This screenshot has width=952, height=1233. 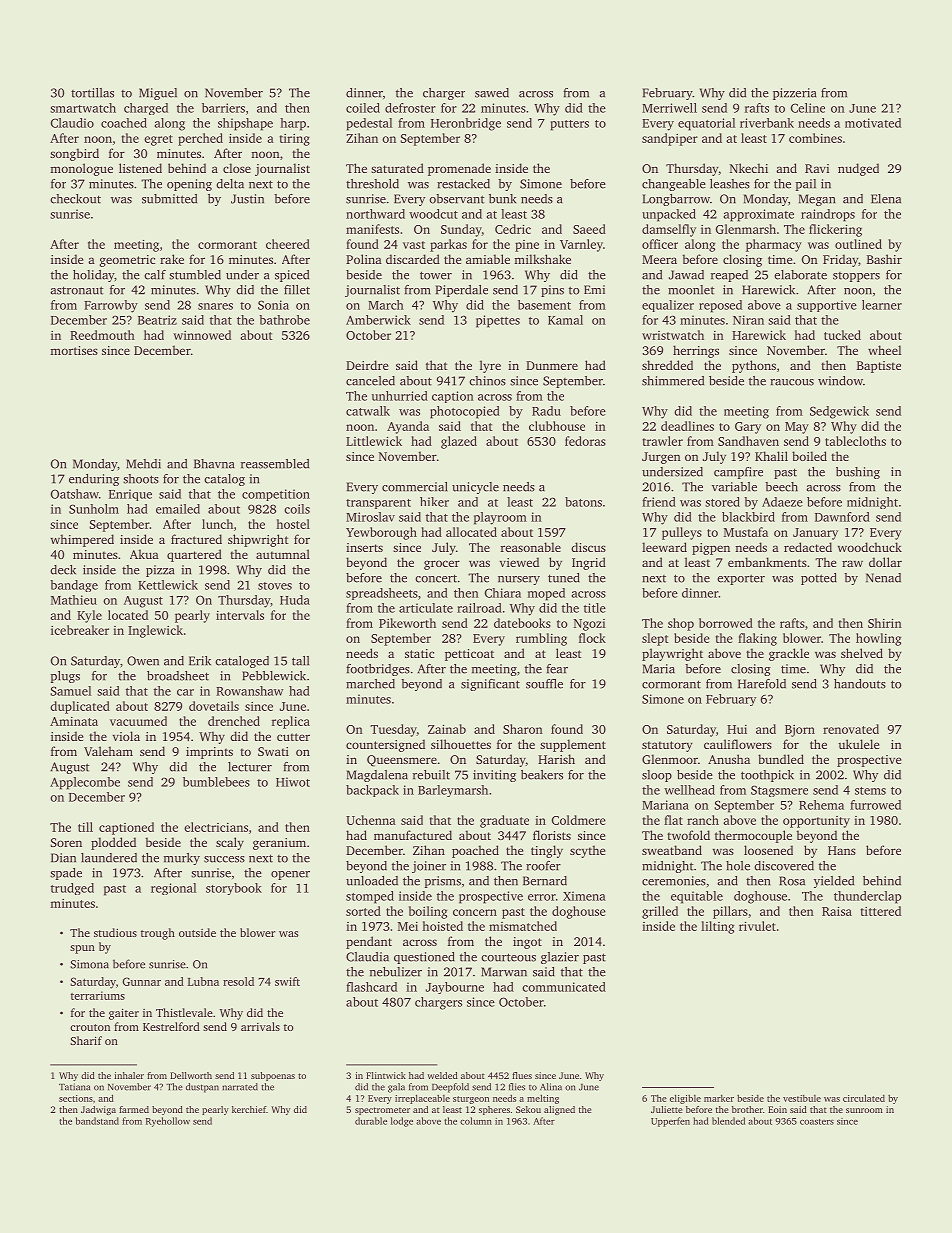 What do you see at coordinates (504, 972) in the screenshot?
I see `Marwan` at bounding box center [504, 972].
